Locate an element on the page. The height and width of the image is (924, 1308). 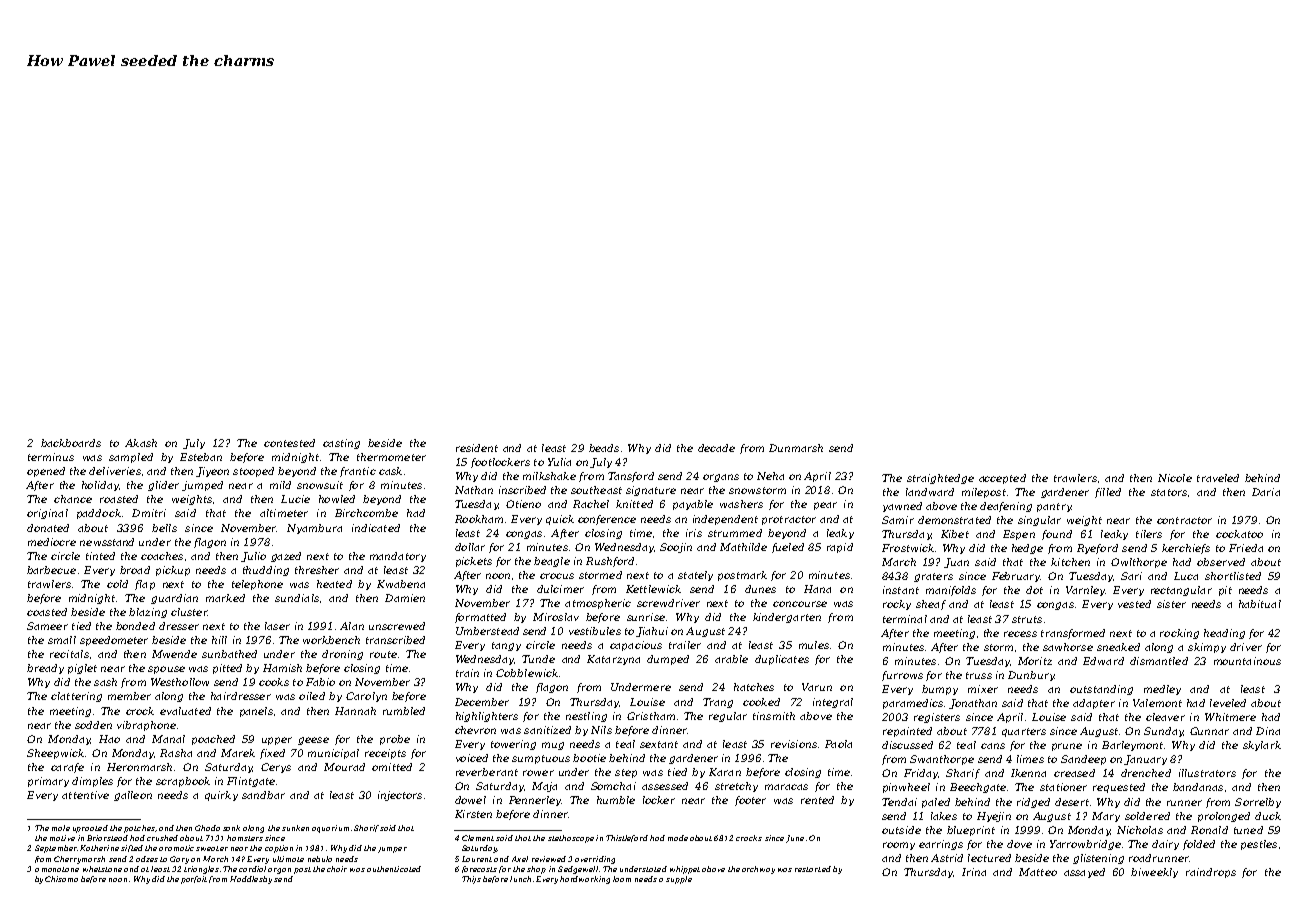
adapter is located at coordinates (1094, 704).
